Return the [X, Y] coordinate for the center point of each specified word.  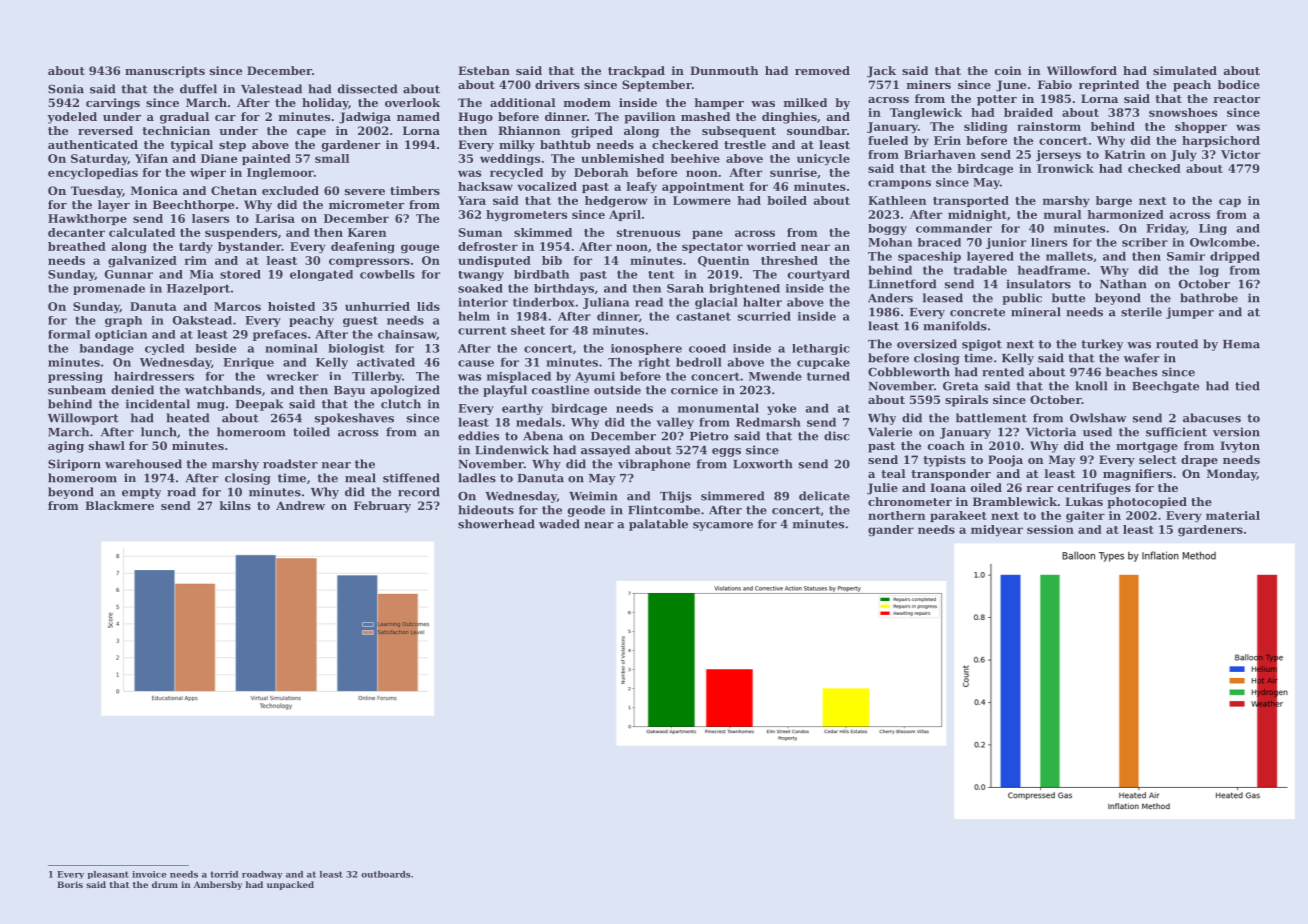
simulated [1185, 70]
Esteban [484, 70]
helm [474, 316]
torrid [224, 874]
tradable [980, 270]
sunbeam [77, 390]
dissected [367, 89]
